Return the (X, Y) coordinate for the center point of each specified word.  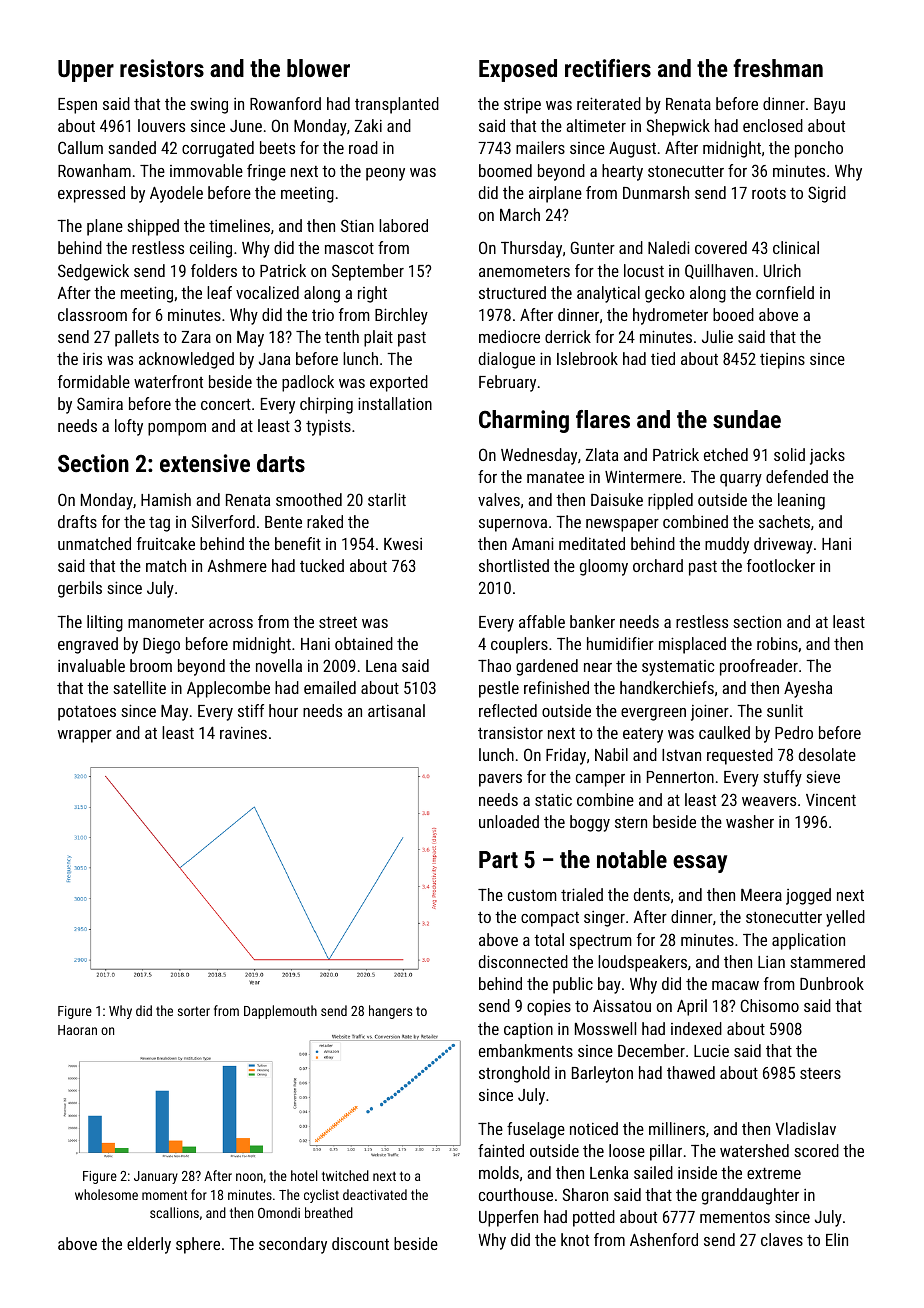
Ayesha (808, 689)
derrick (568, 336)
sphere (198, 1245)
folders (214, 270)
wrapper (85, 736)
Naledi (669, 247)
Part (498, 859)
